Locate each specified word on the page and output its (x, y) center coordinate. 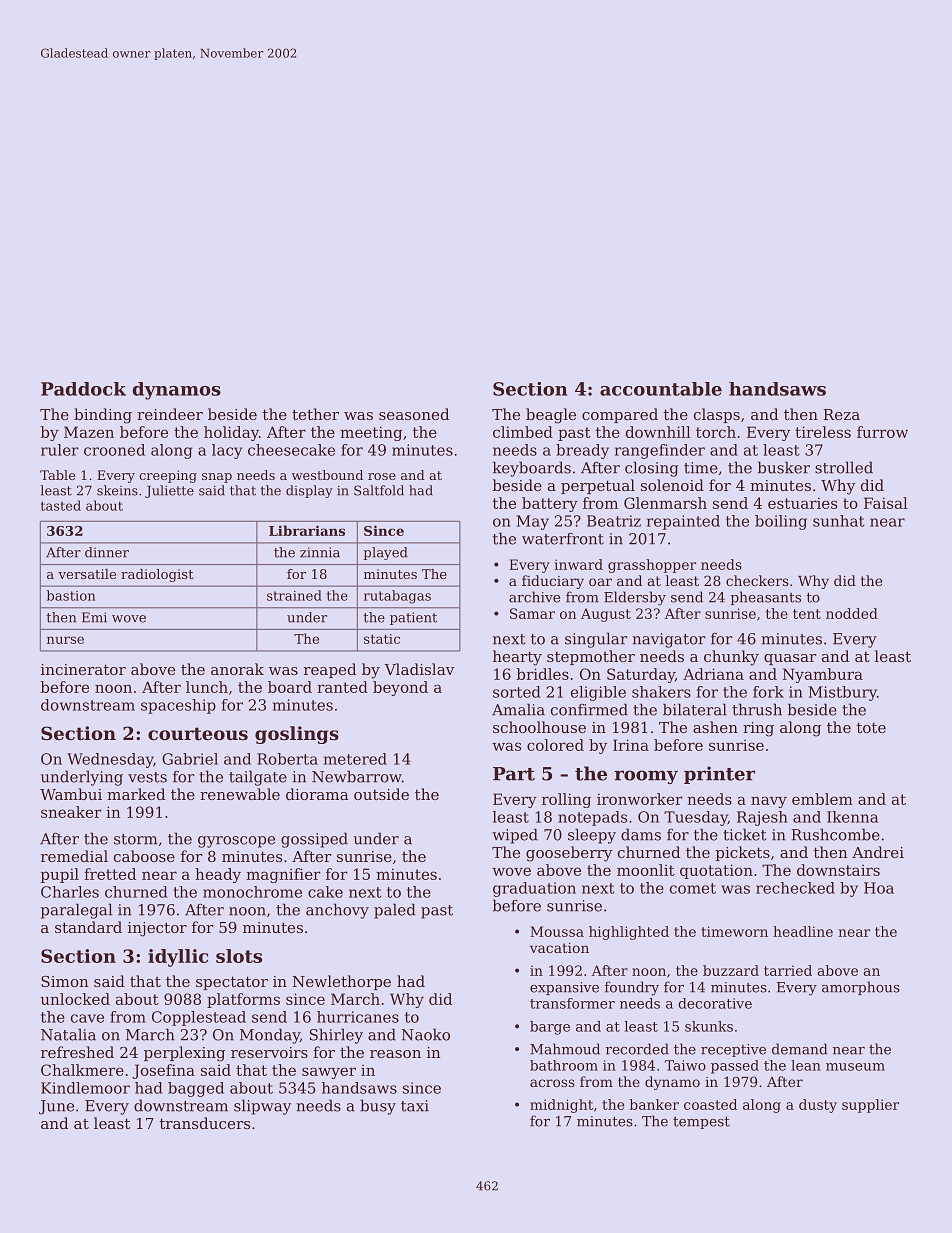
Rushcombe (835, 834)
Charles (70, 892)
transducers (205, 1123)
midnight (561, 1106)
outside (381, 794)
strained (294, 595)
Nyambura (823, 675)
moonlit (646, 870)
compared (620, 415)
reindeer (170, 414)
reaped (330, 670)
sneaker (71, 812)
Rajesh (762, 818)
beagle (551, 416)
